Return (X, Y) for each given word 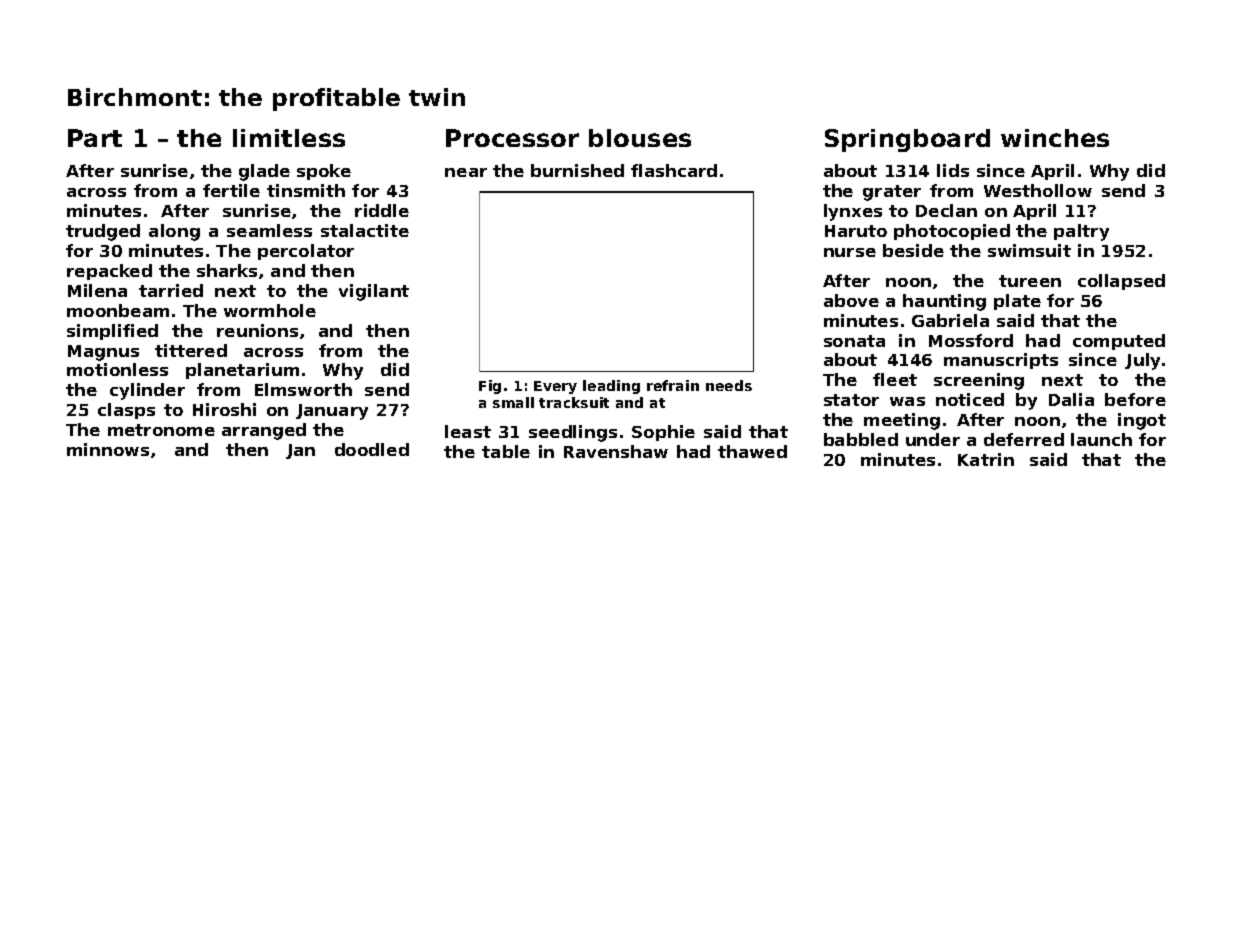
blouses (640, 138)
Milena (97, 290)
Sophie (663, 433)
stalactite (365, 230)
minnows (108, 449)
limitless (289, 138)
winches (1055, 138)
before (1135, 399)
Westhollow (1038, 190)
